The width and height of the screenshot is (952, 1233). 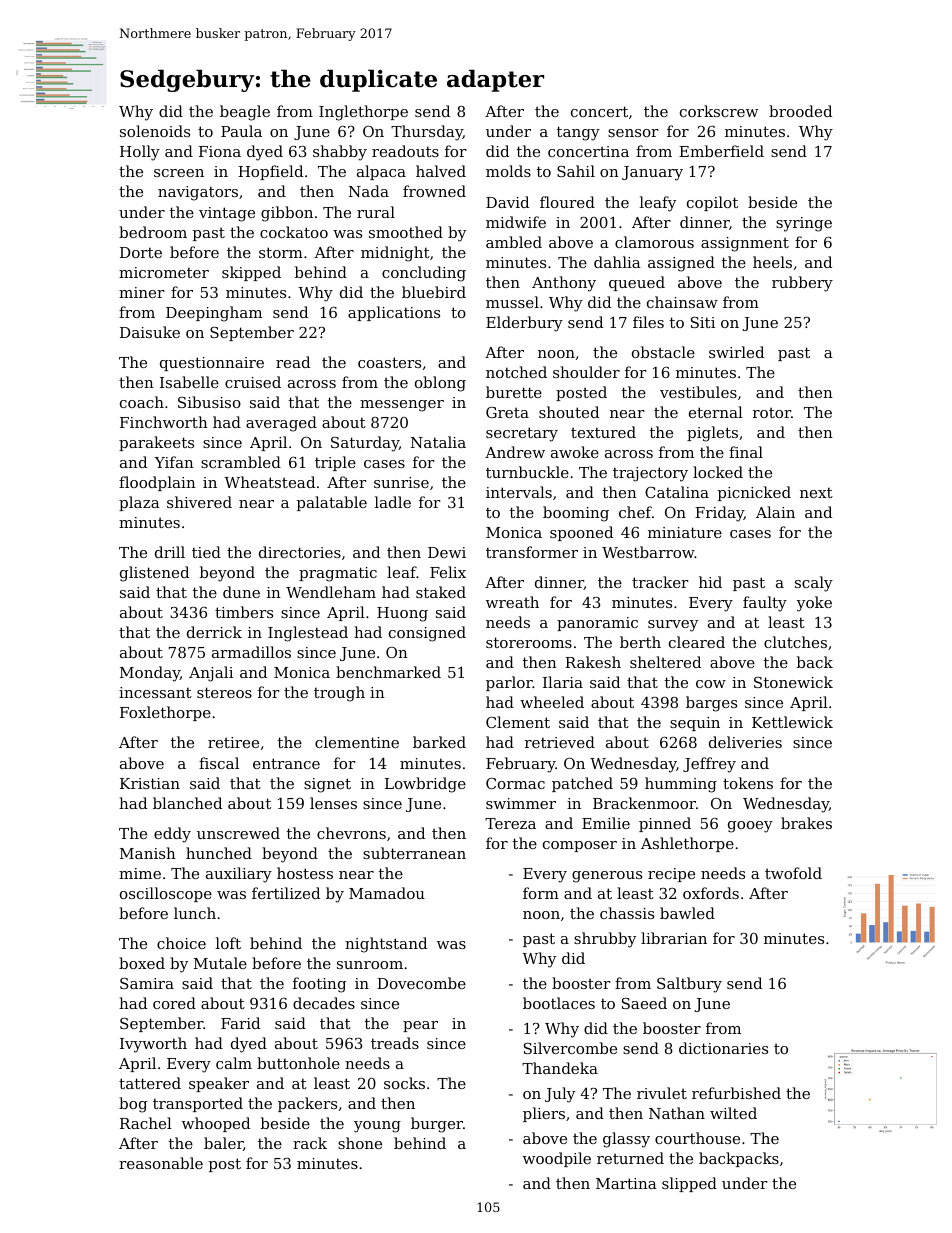 What do you see at coordinates (150, 332) in the screenshot?
I see `Daisuke` at bounding box center [150, 332].
